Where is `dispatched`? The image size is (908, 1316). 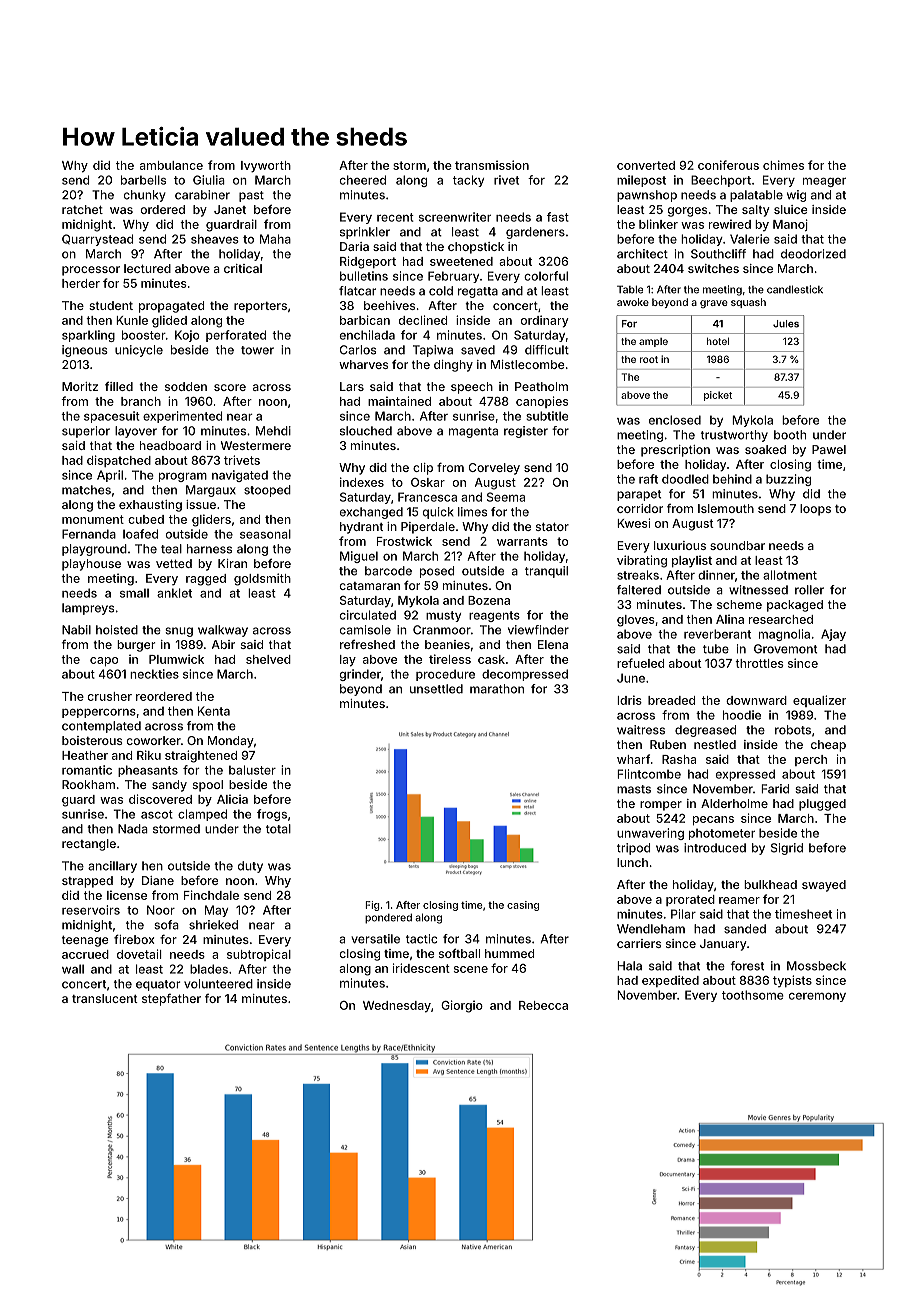
dispatched is located at coordinates (119, 461).
